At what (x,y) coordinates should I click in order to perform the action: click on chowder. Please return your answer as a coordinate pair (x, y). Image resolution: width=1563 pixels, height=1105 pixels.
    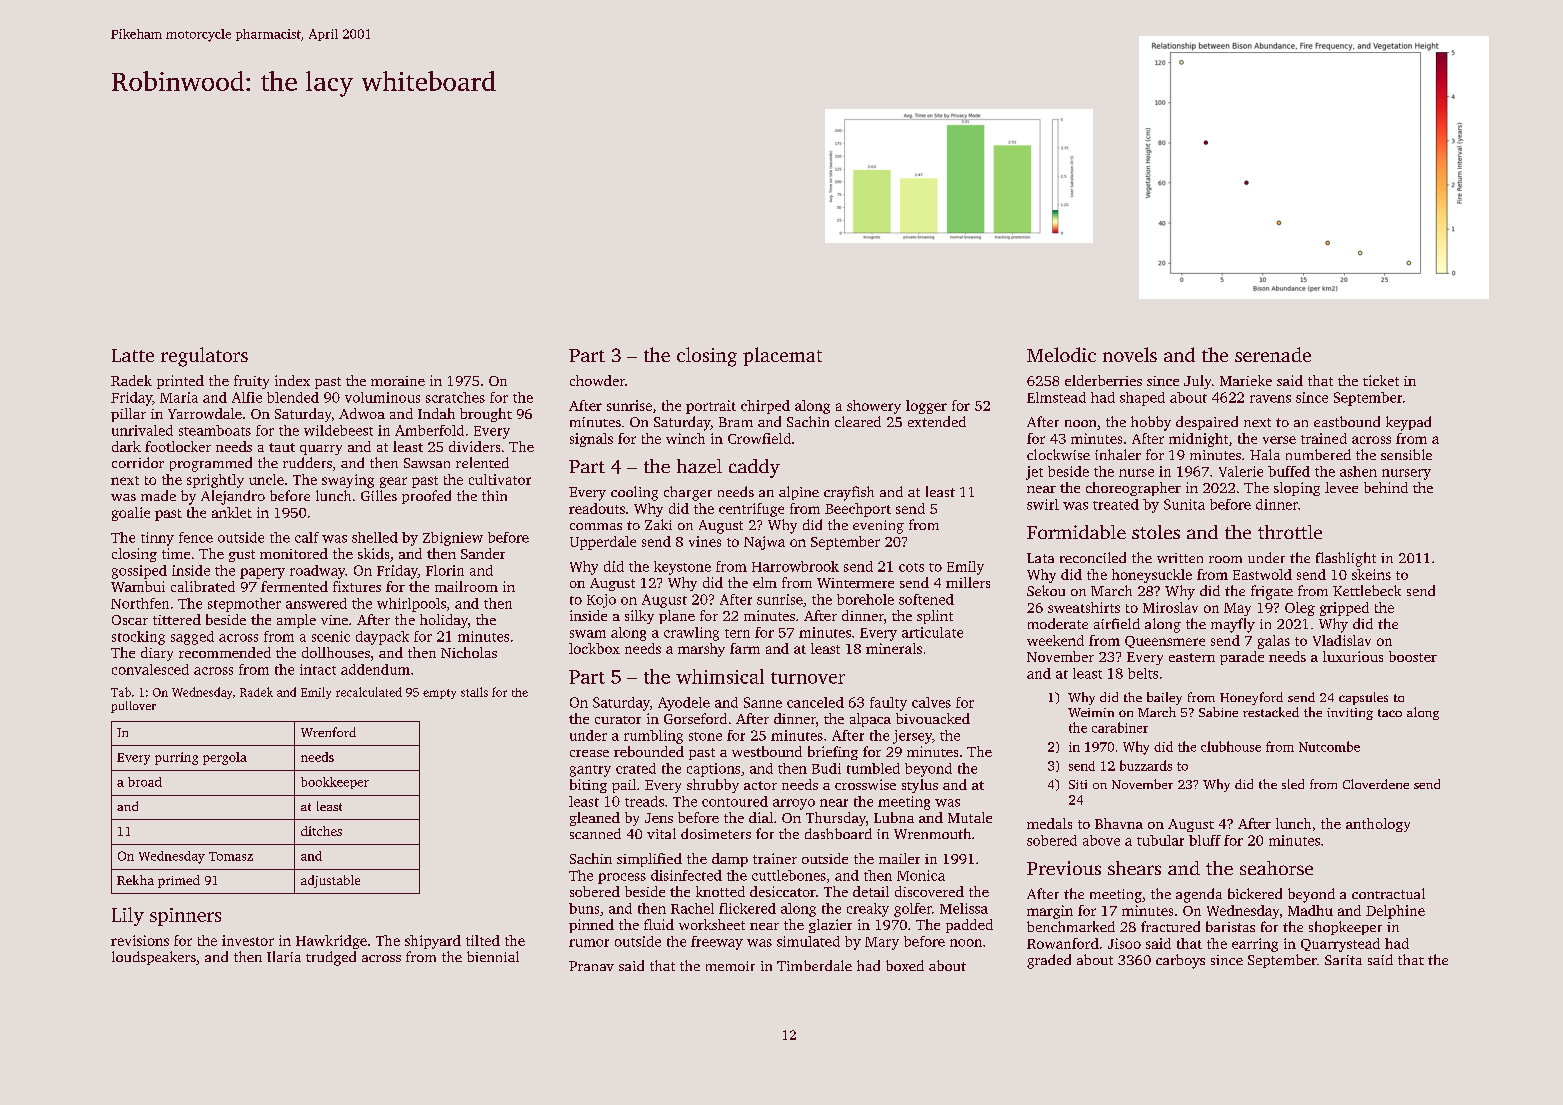
    Looking at the image, I should click on (597, 380).
